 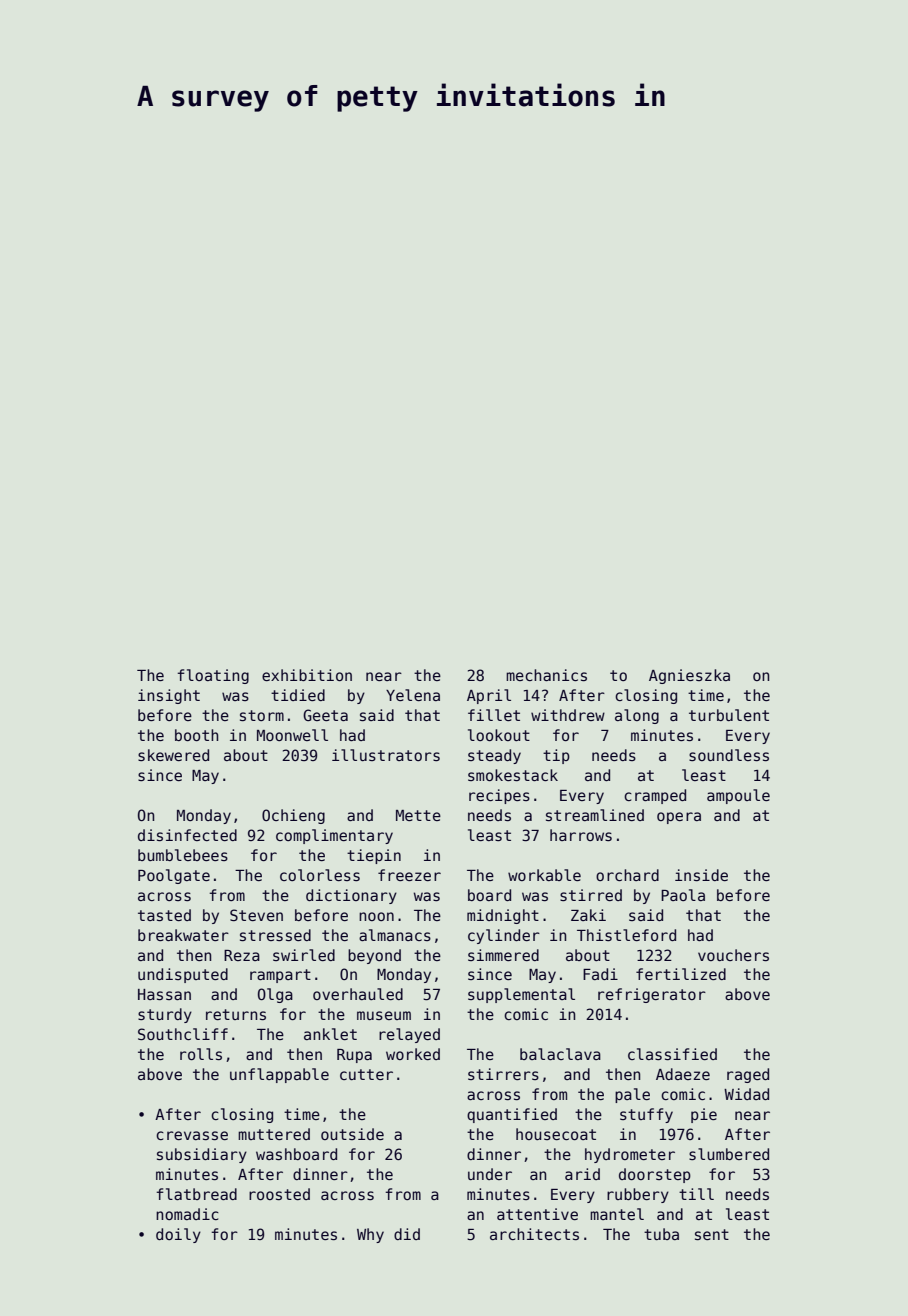 What do you see at coordinates (292, 735) in the image?
I see `Moonwell` at bounding box center [292, 735].
